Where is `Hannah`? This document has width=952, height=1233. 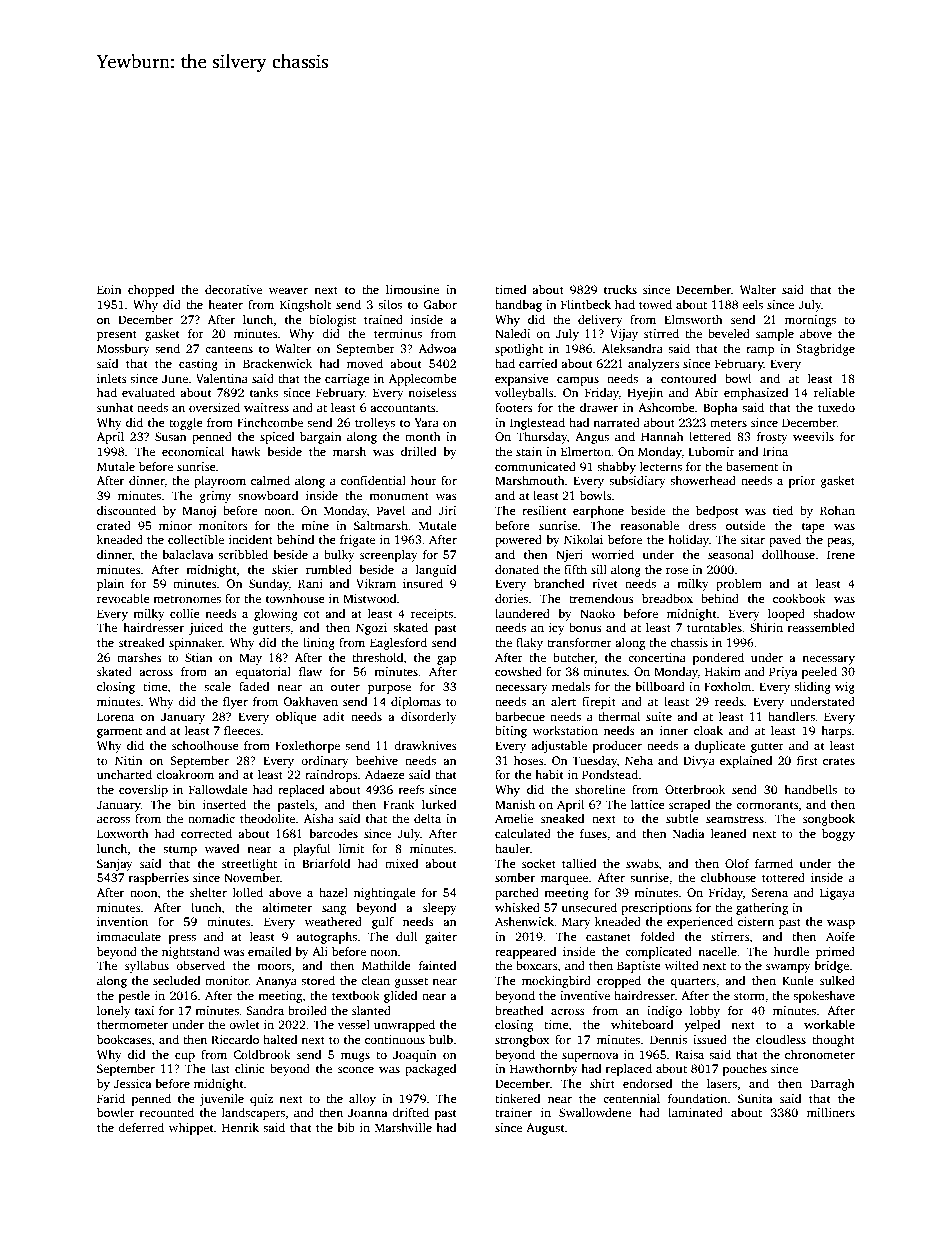 Hannah is located at coordinates (662, 436).
